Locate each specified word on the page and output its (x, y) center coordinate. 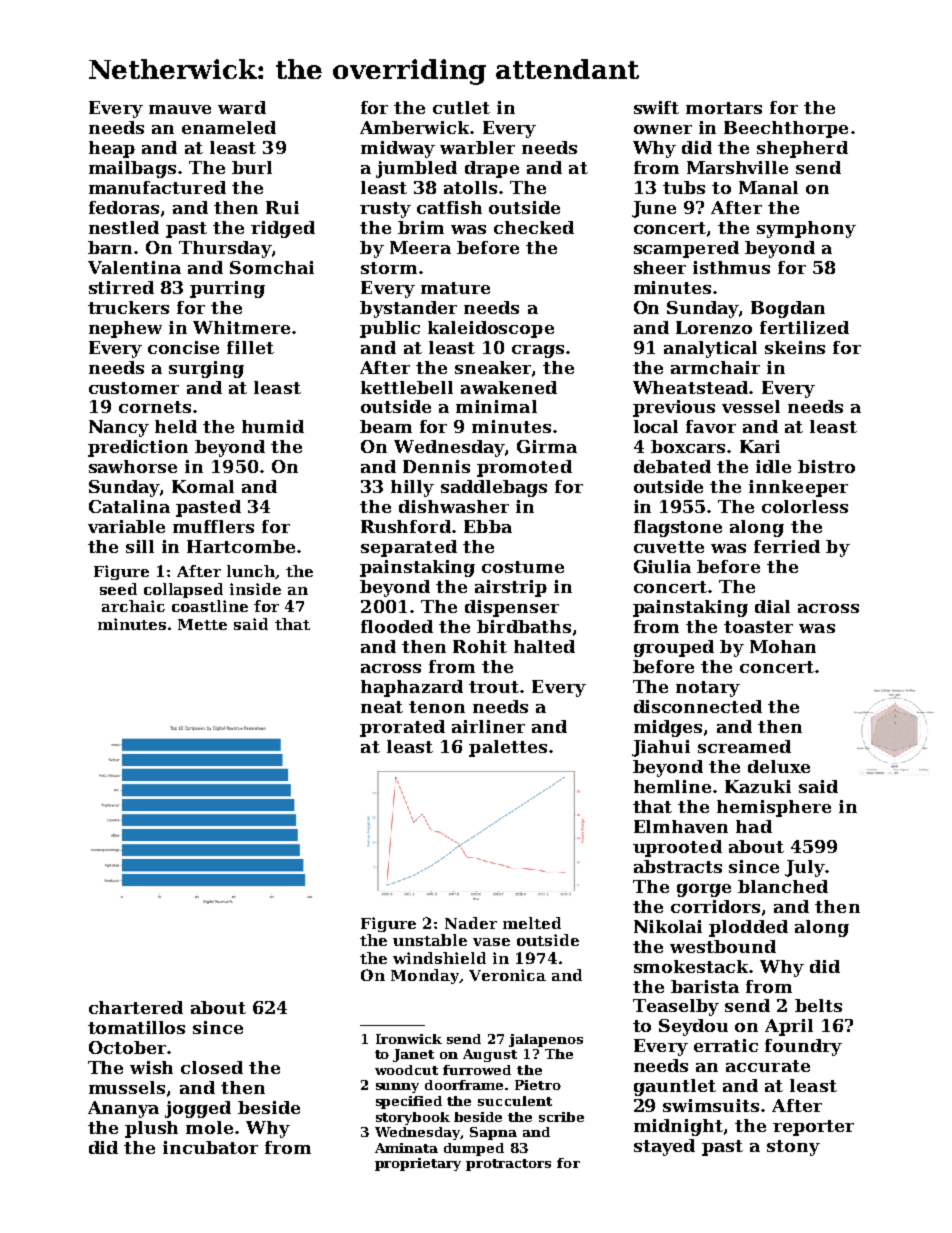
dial (772, 606)
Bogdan (788, 309)
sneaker (493, 367)
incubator (210, 1147)
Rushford (406, 526)
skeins (795, 347)
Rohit (480, 646)
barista (705, 986)
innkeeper (798, 488)
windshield (439, 958)
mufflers (213, 526)
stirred (121, 287)
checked (534, 227)
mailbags (132, 169)
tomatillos (136, 1027)
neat (382, 707)
